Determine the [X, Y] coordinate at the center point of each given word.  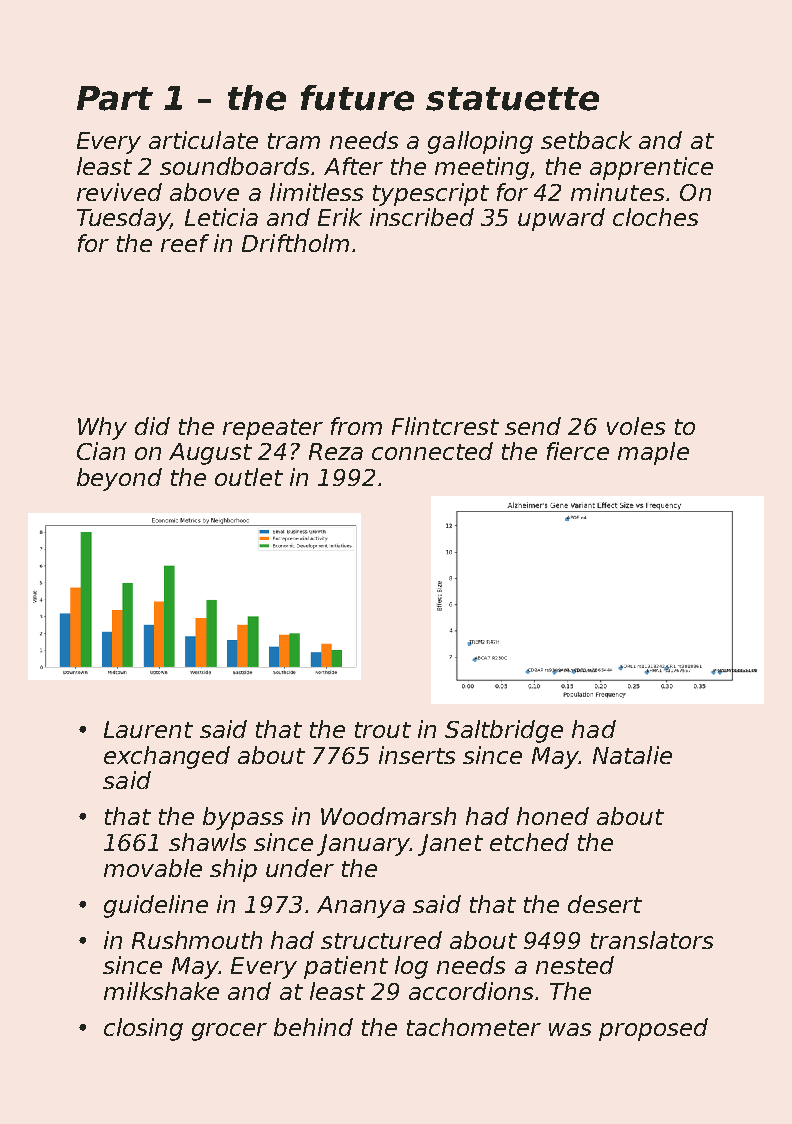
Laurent [148, 729]
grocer [229, 1032]
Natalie [632, 755]
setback [586, 140]
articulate [203, 140]
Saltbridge [504, 731]
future [357, 98]
